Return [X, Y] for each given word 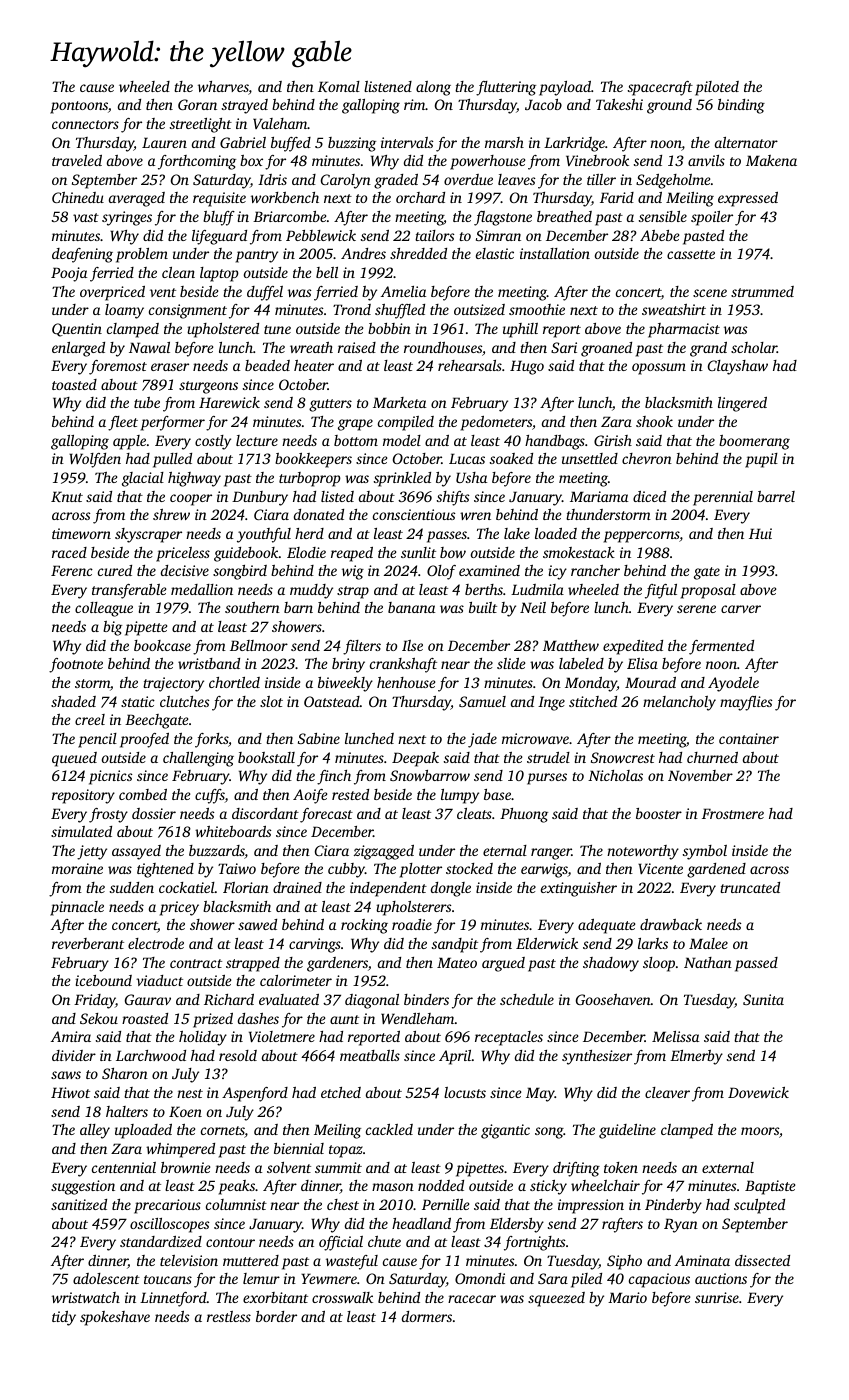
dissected [762, 1260]
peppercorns [642, 537]
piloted [717, 88]
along [433, 88]
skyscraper [148, 535]
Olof [441, 572]
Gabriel [243, 142]
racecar [472, 1299]
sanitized [79, 1204]
